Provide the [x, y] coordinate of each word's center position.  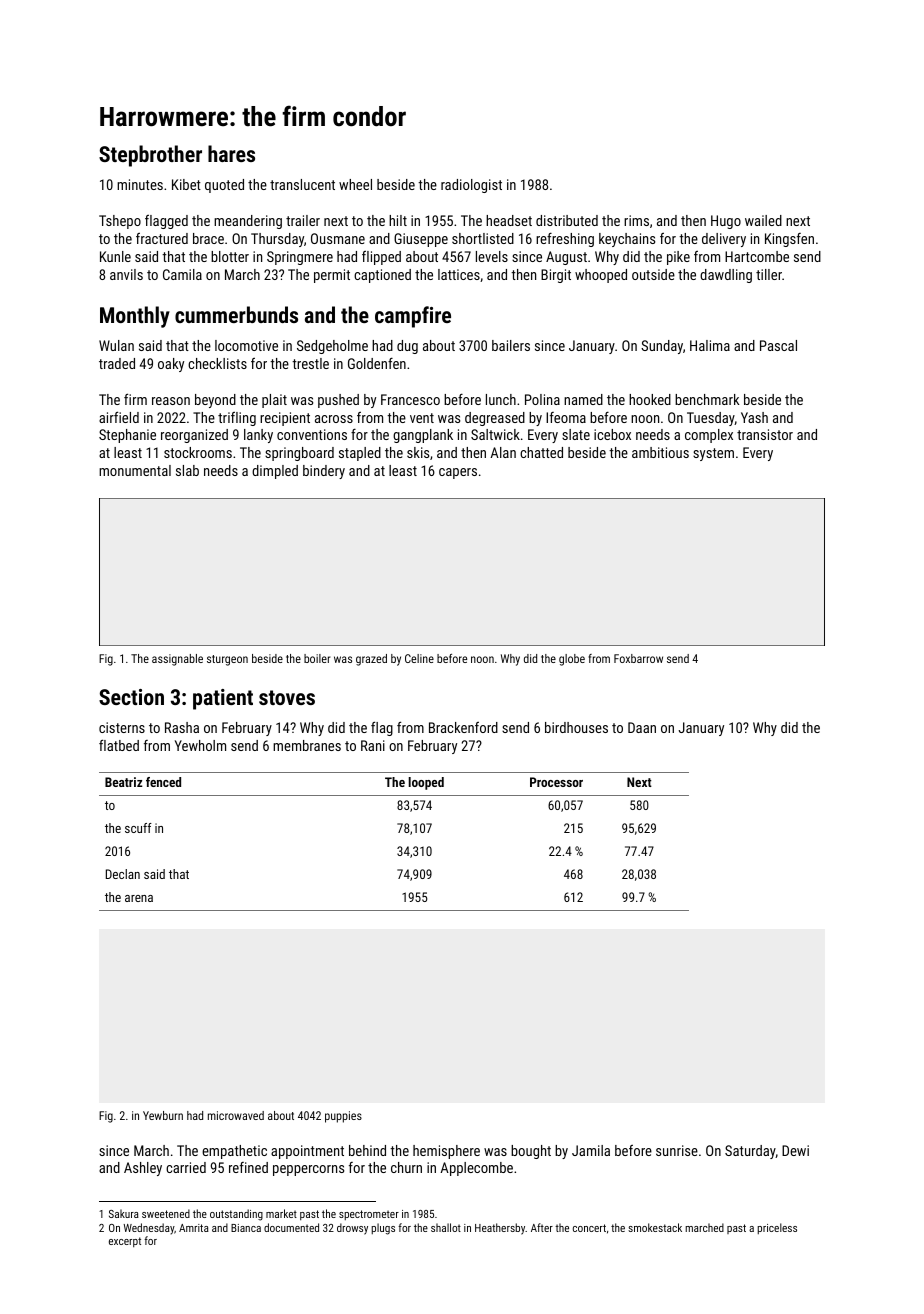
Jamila [591, 1150]
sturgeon [227, 660]
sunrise [677, 1150]
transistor [765, 434]
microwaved [236, 1115]
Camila [182, 274]
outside [653, 274]
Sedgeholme [332, 347]
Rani [373, 745]
